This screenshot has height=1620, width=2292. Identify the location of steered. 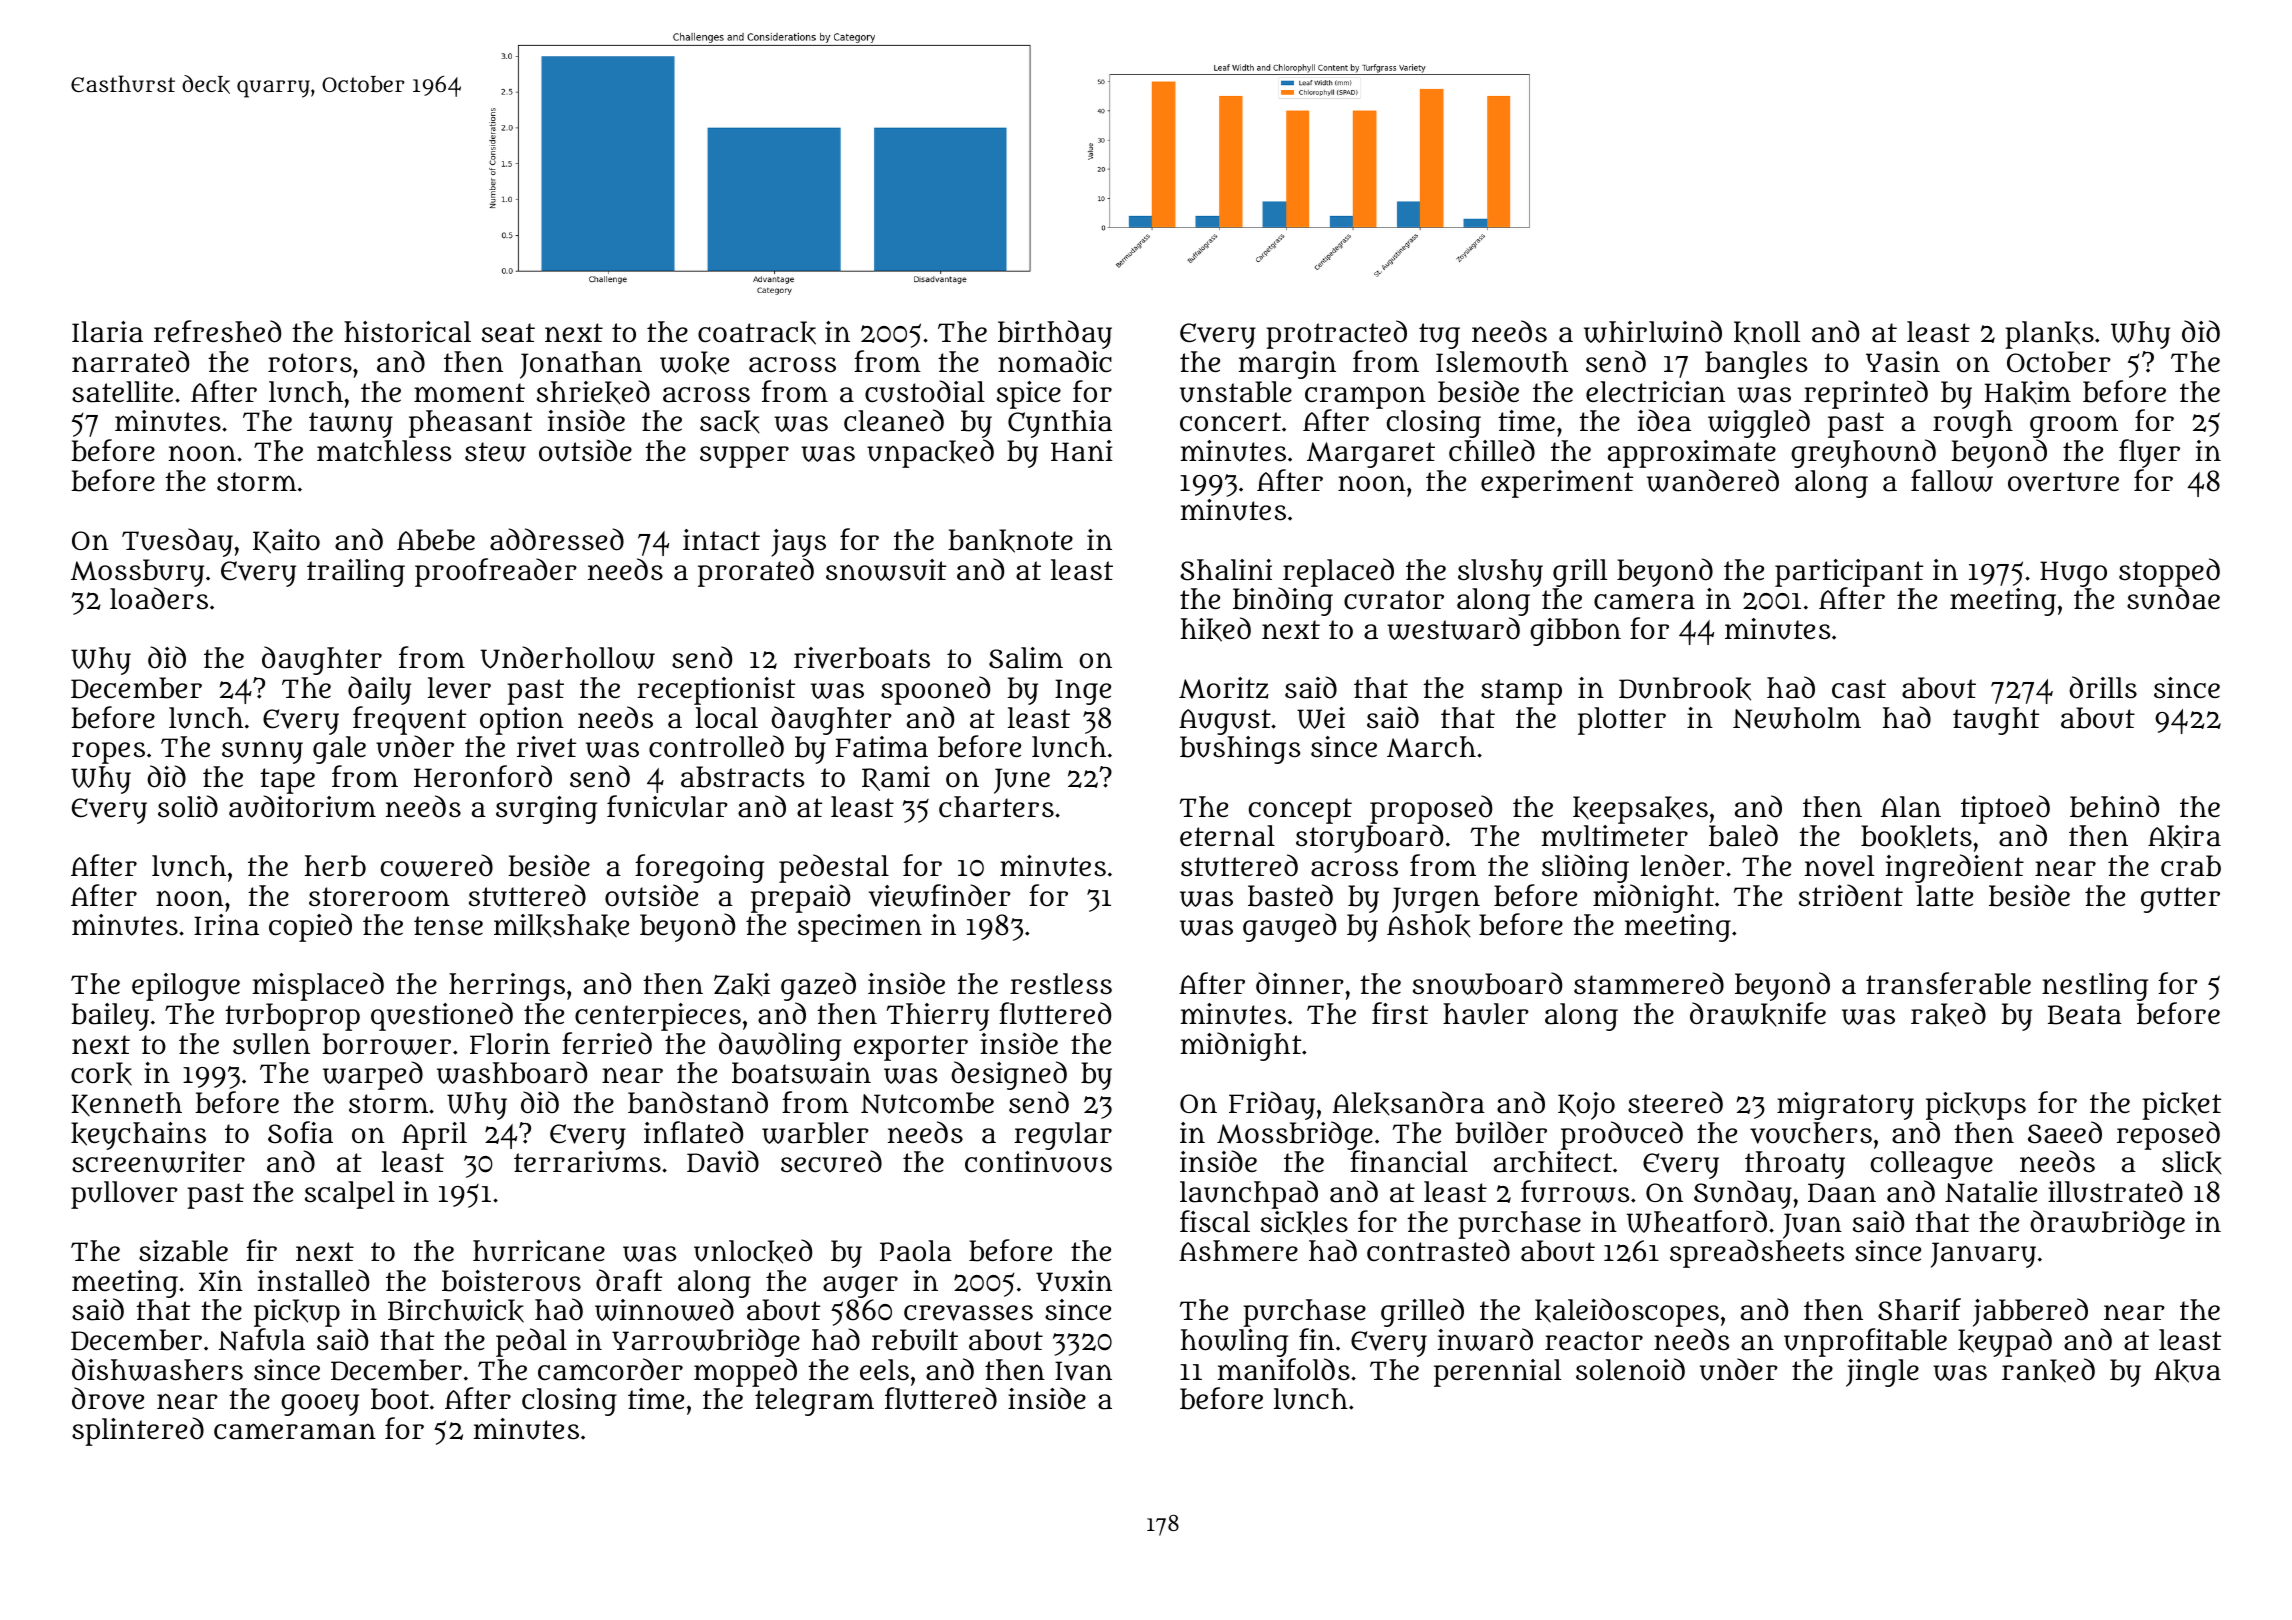
(1675, 1102).
